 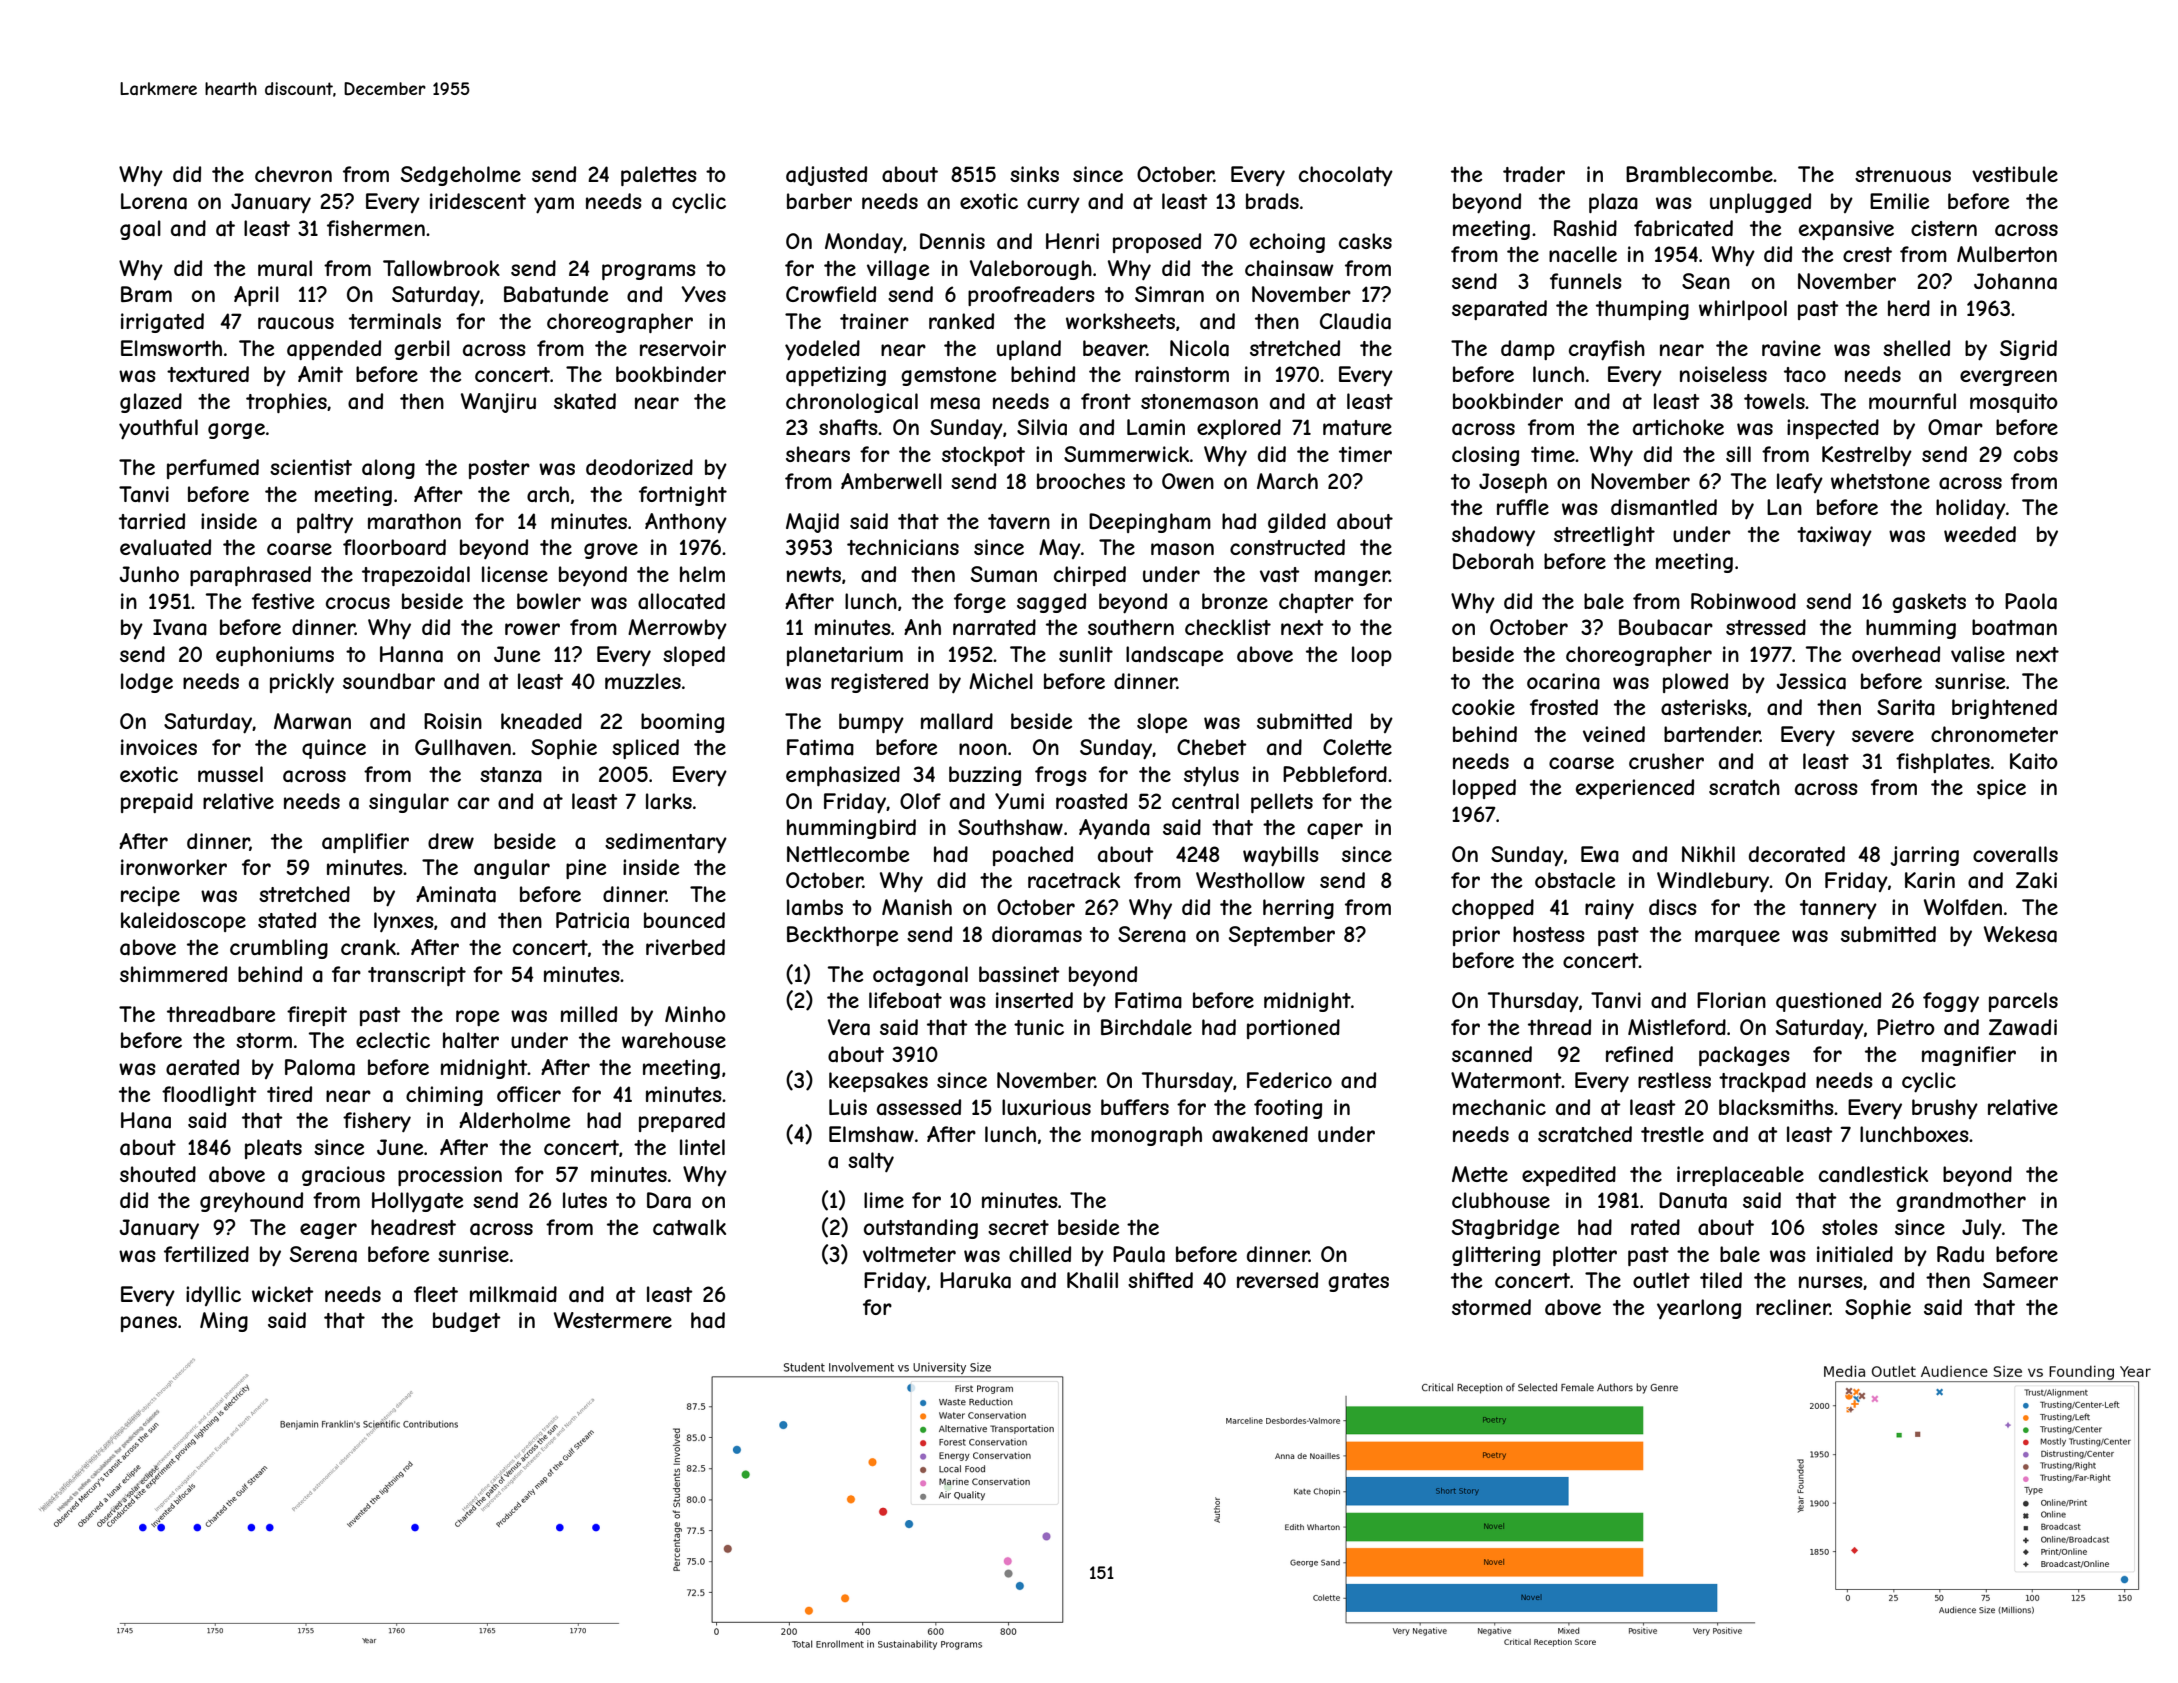 I want to click on artichoke, so click(x=1678, y=427).
